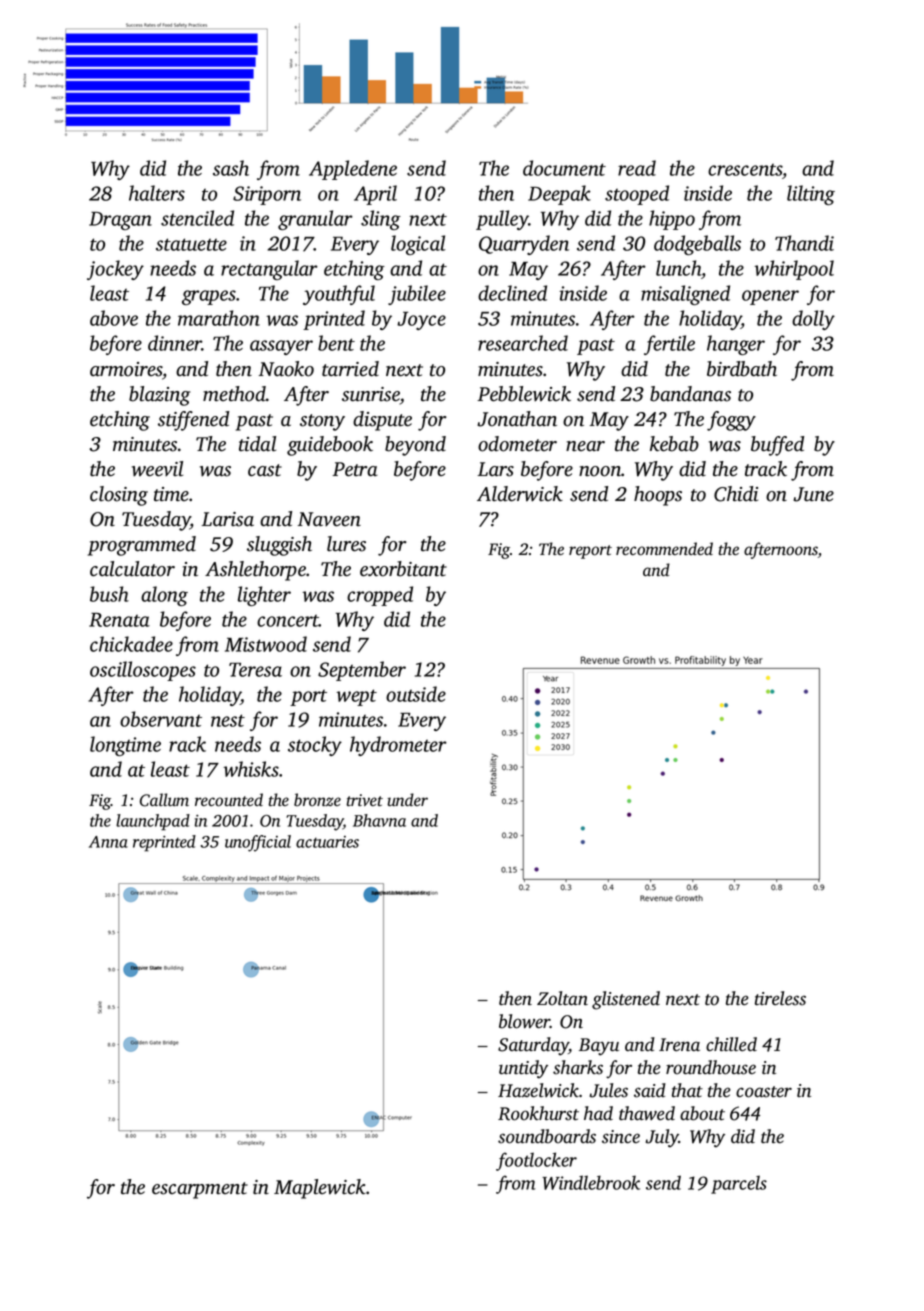 Image resolution: width=924 pixels, height=1311 pixels. I want to click on escarpment, so click(200, 1190).
